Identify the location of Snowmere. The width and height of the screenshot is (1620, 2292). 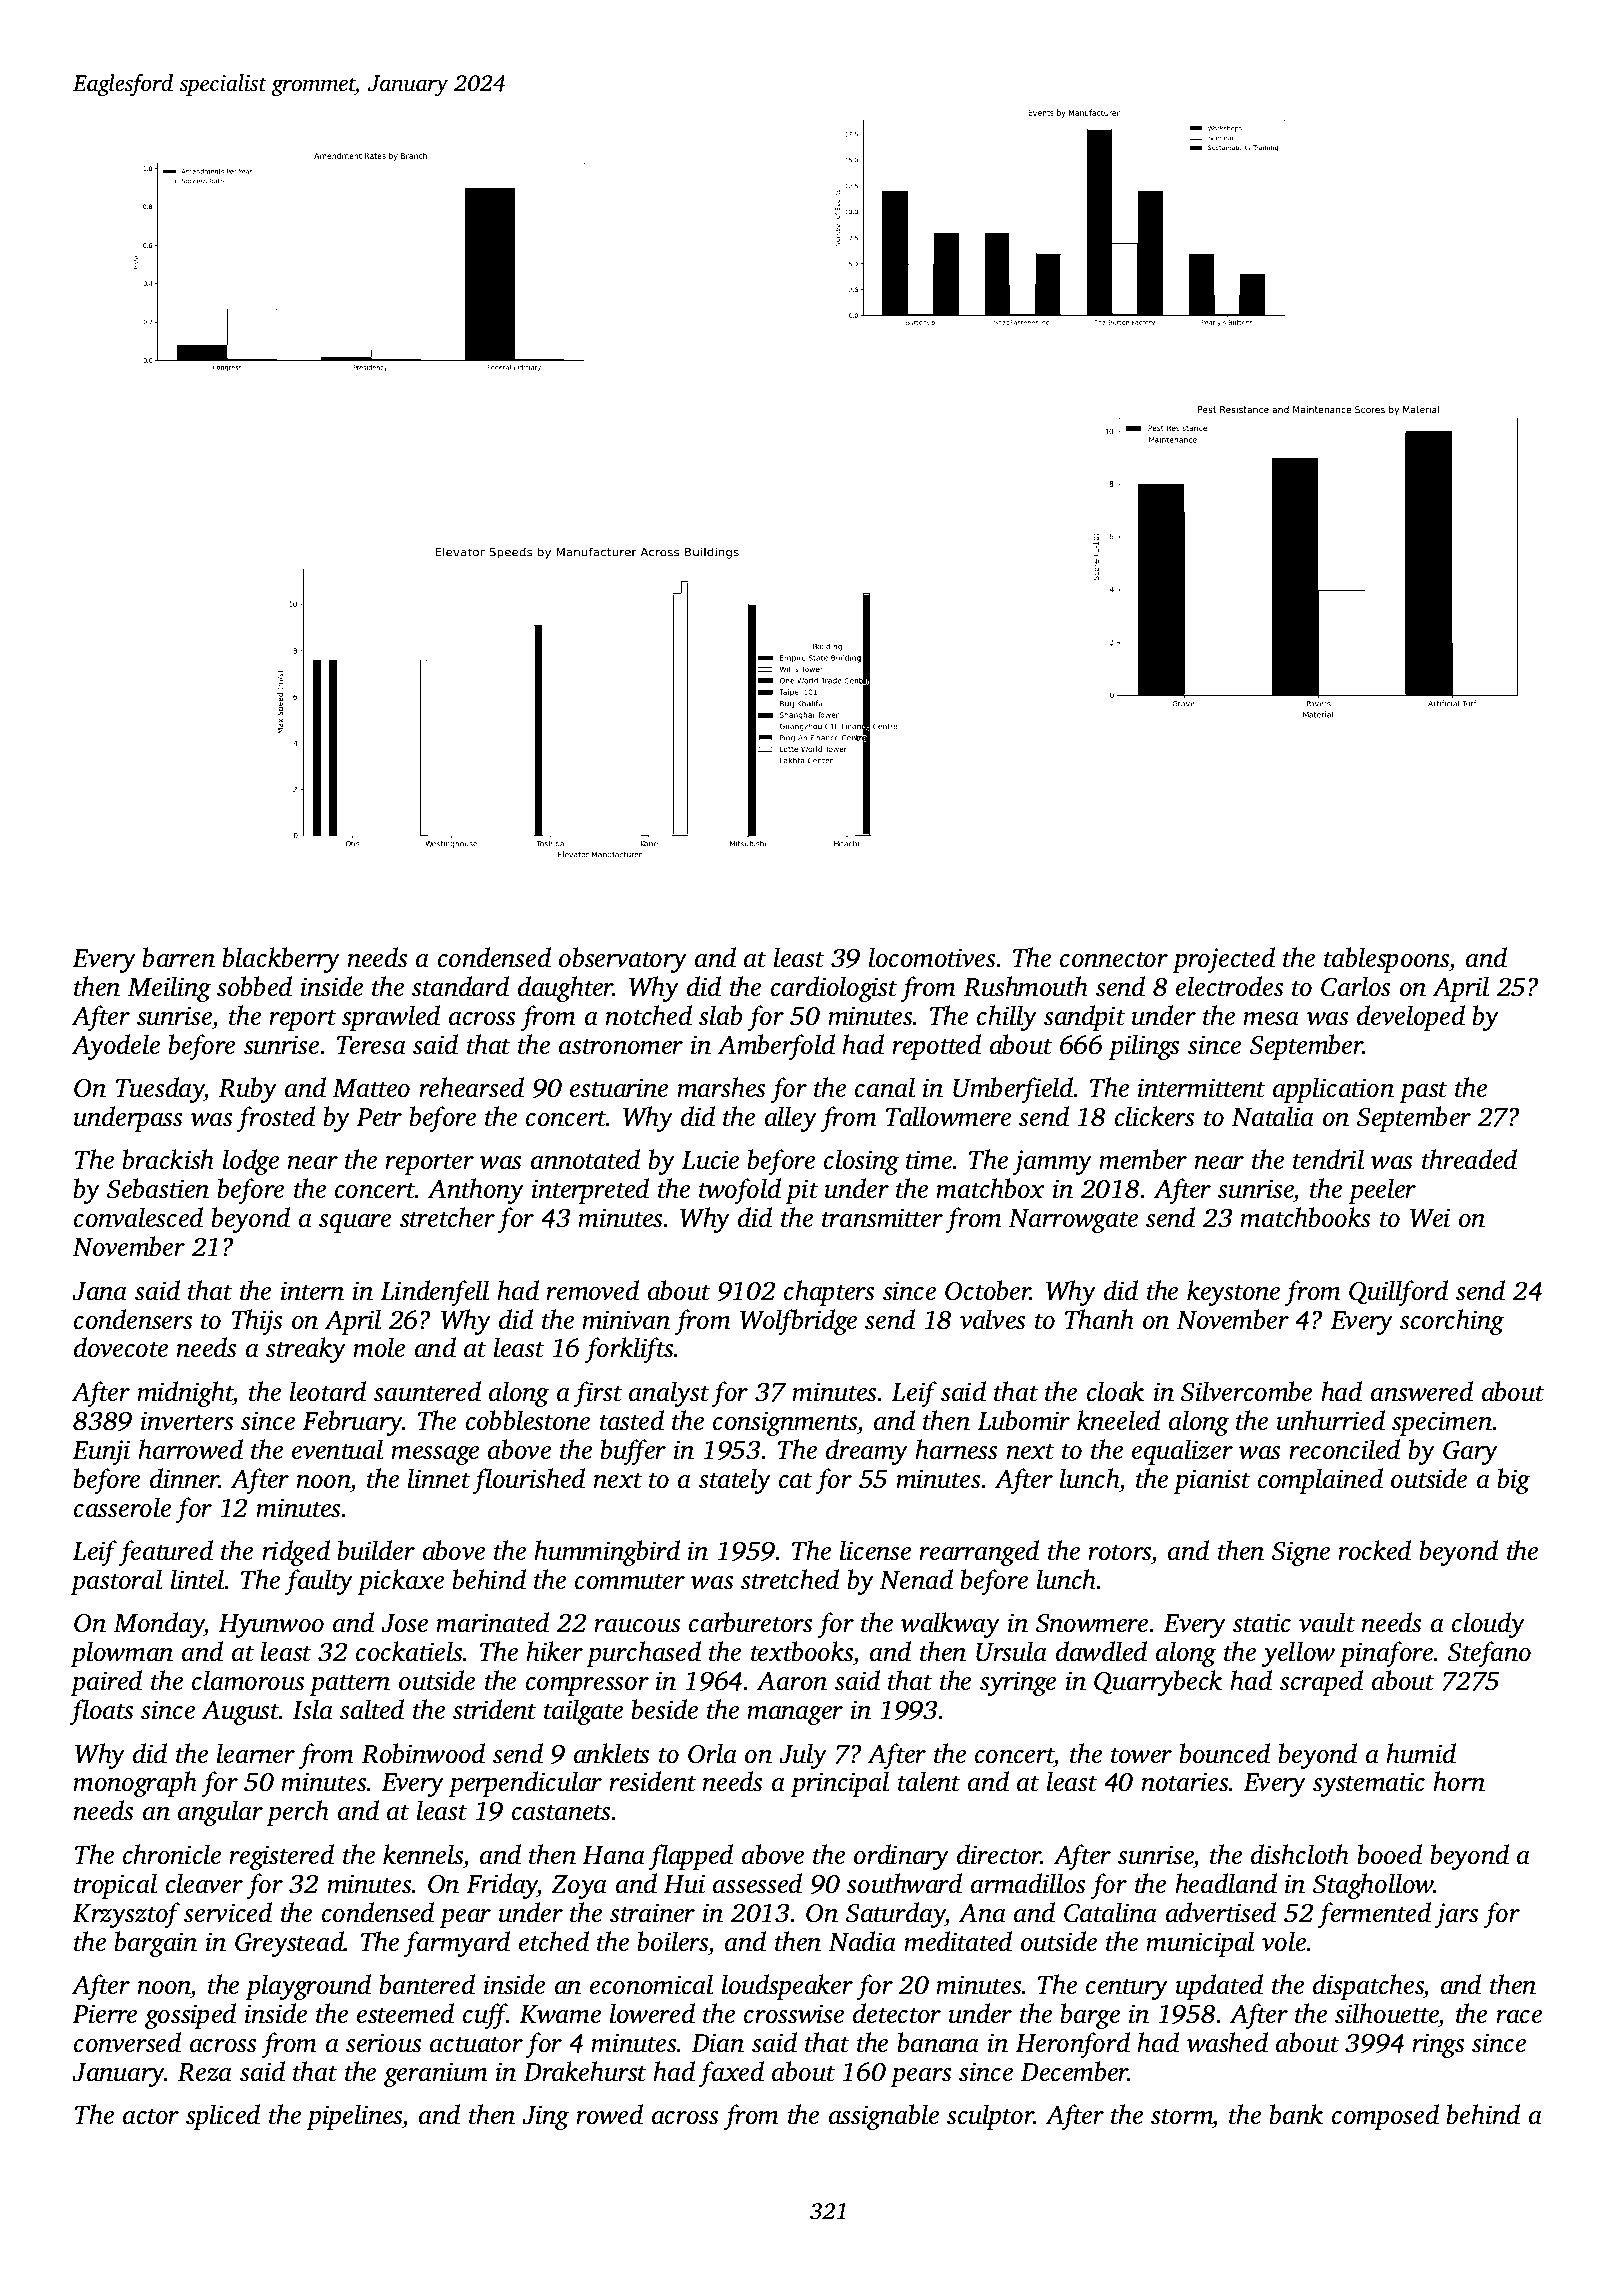
(1092, 1623).
